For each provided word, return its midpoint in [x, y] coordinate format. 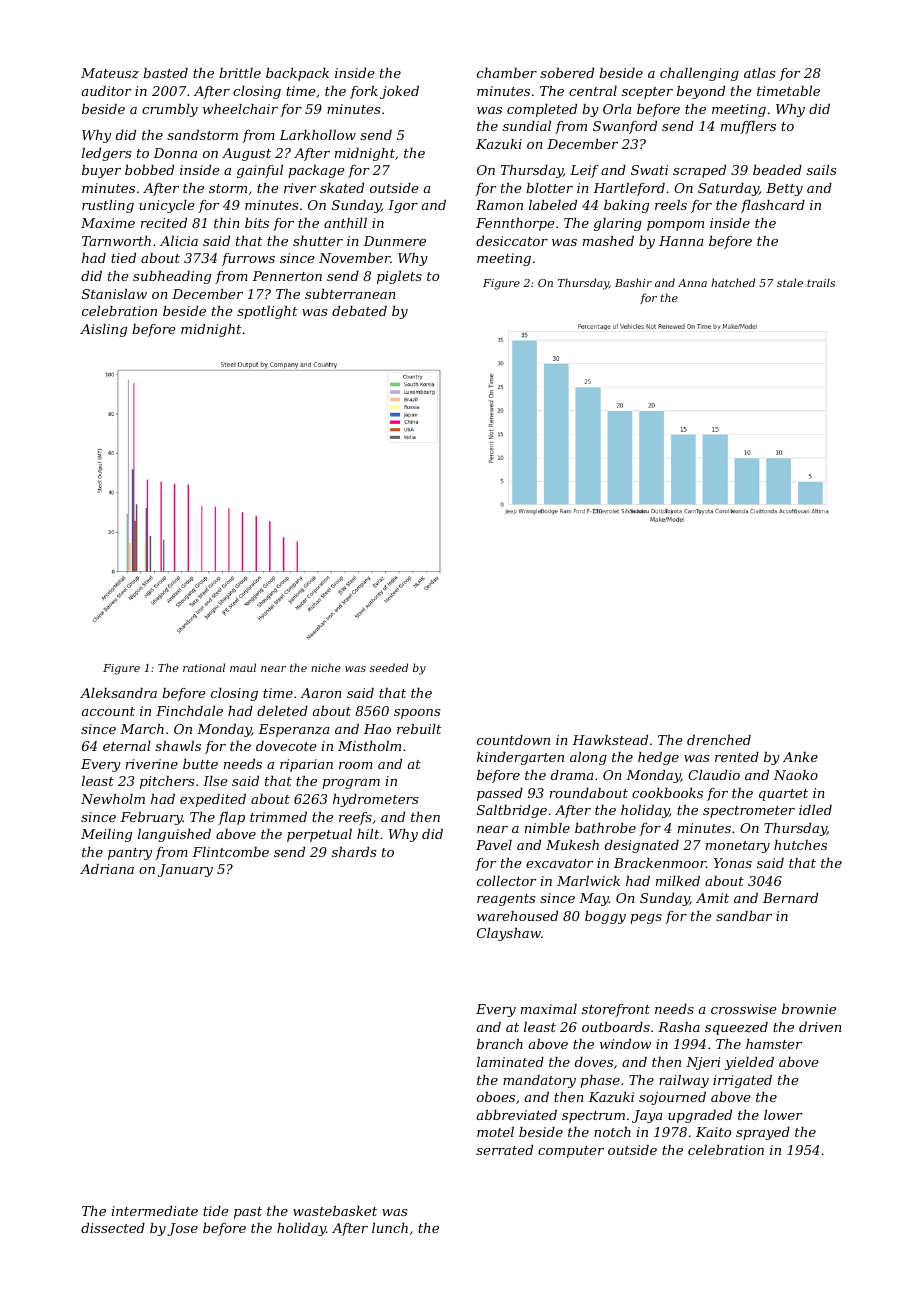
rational [204, 667]
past [248, 1213]
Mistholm [369, 746]
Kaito [713, 1132]
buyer [101, 171]
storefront [616, 1010]
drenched [719, 740]
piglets [399, 277]
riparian [306, 765]
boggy [605, 917]
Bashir [633, 282]
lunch [390, 1228]
